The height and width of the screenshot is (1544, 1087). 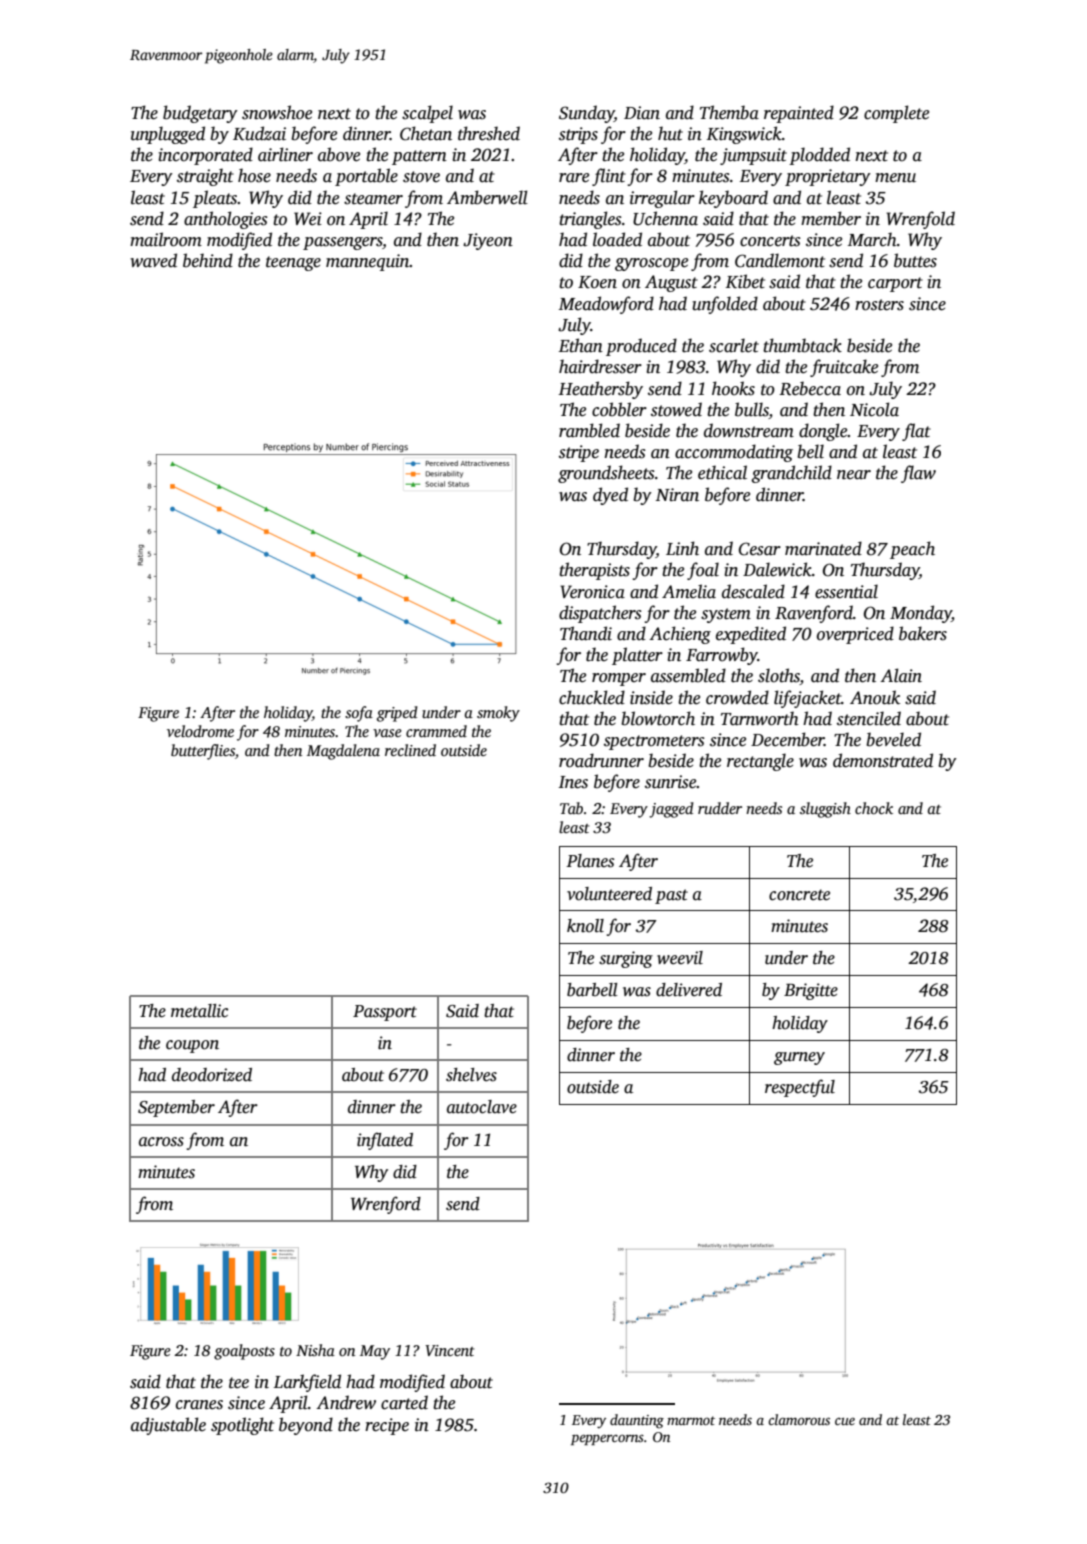 I want to click on threshed, so click(x=489, y=133).
